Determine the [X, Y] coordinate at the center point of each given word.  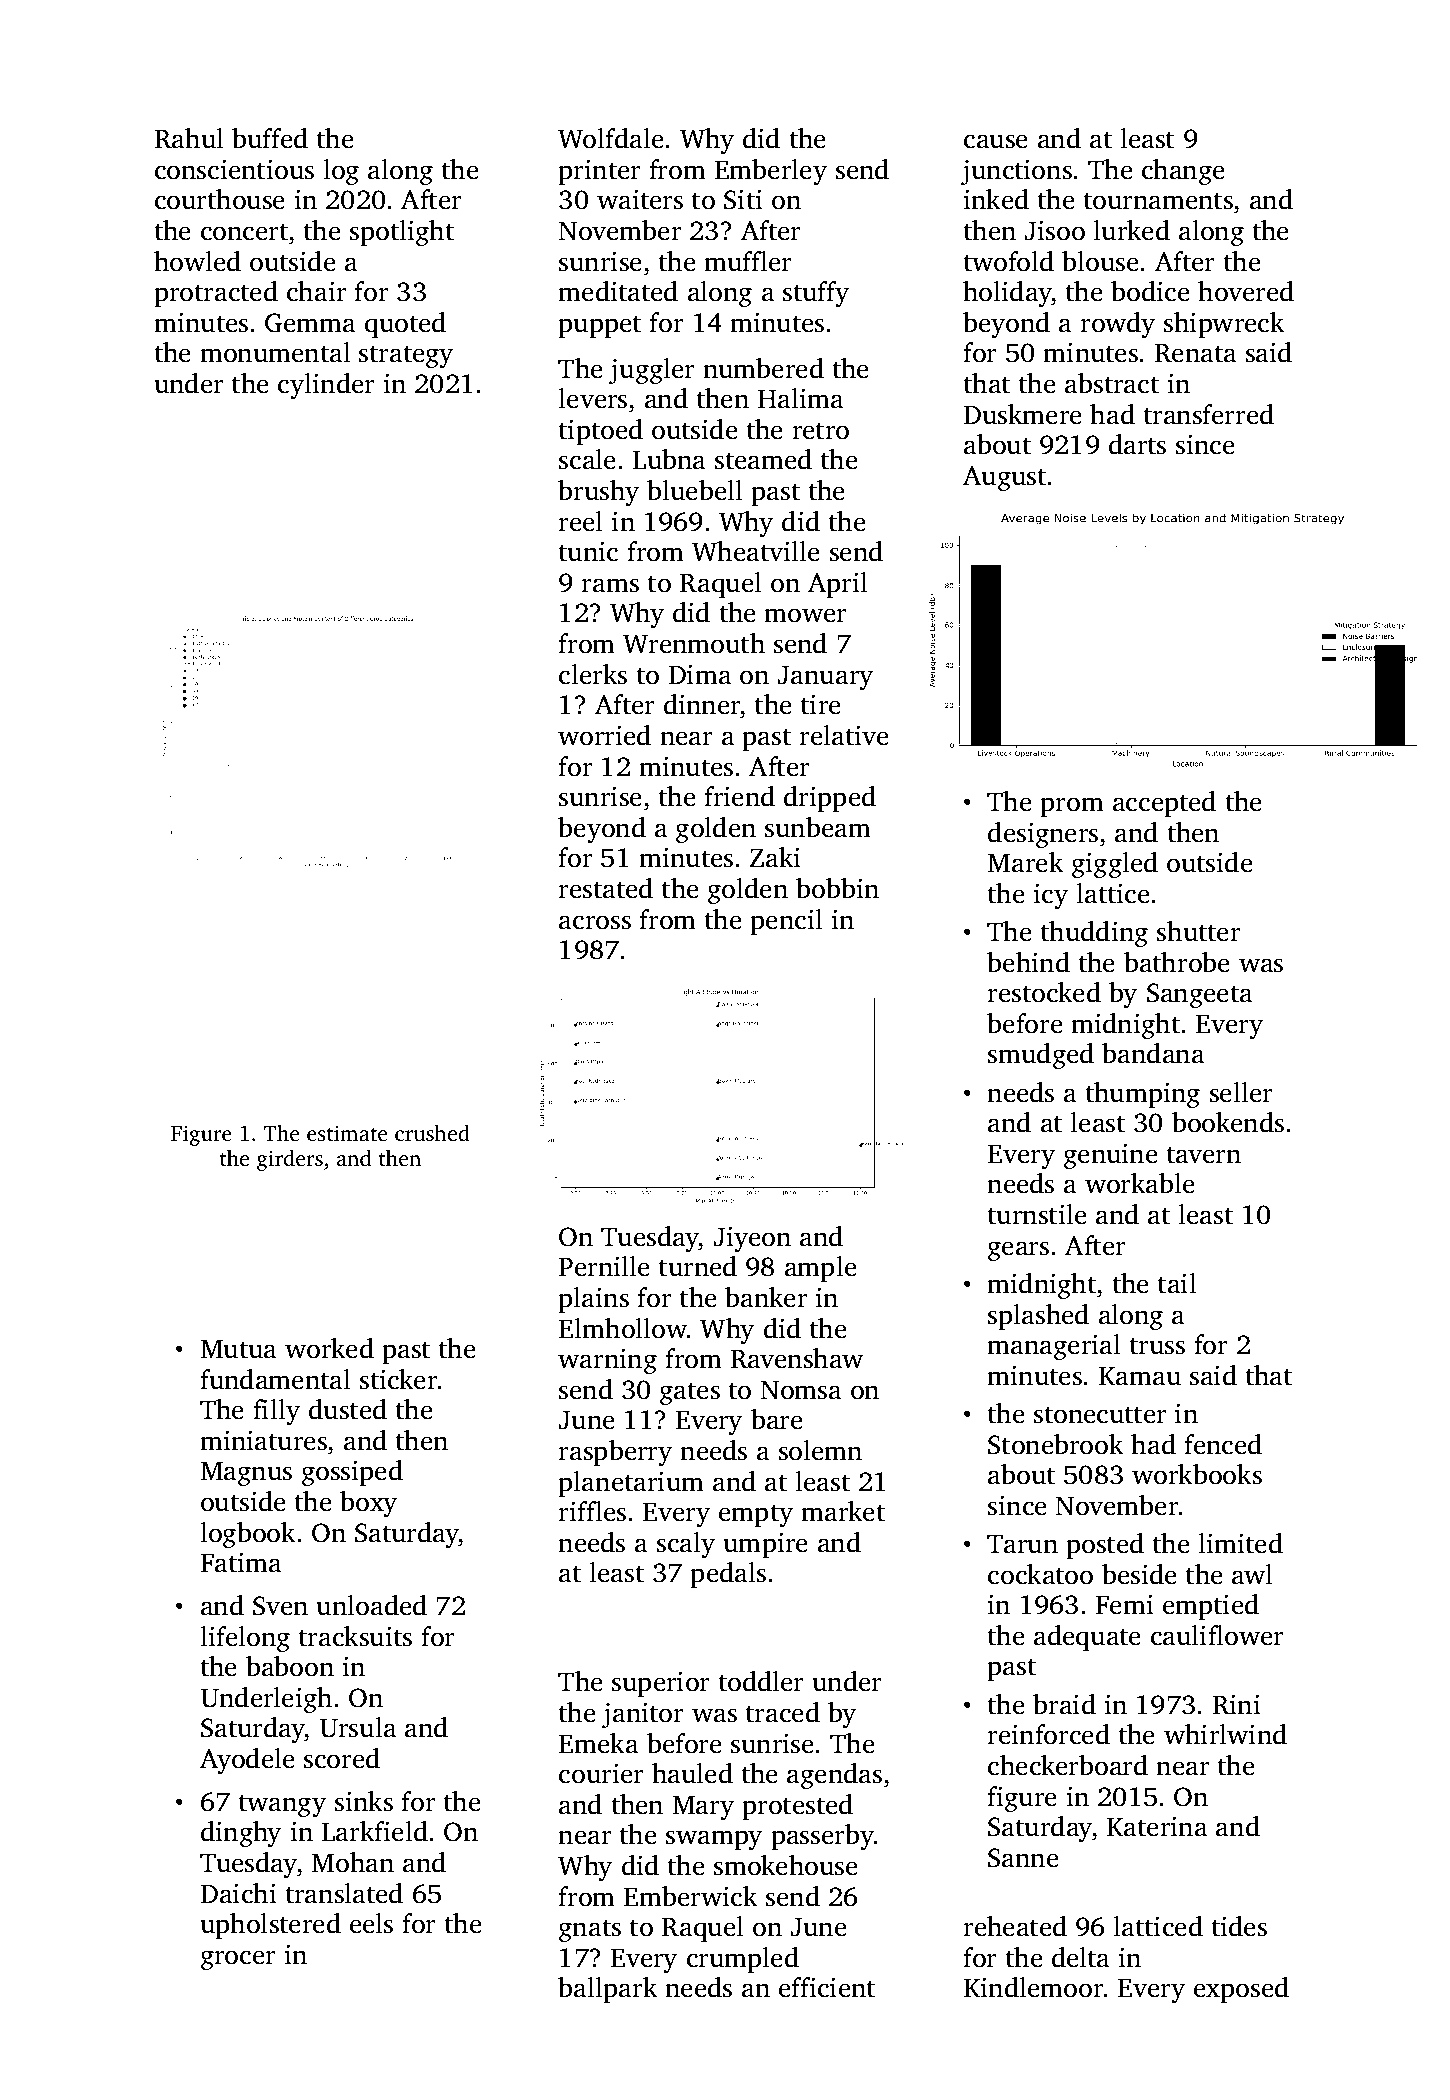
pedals [728, 1575]
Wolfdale [611, 138]
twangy [282, 1805]
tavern [1204, 1155]
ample [821, 1269]
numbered [763, 368]
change [1183, 172]
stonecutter [1100, 1415]
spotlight [402, 233]
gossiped [352, 1473]
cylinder [326, 386]
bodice [1150, 291]
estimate [347, 1133]
